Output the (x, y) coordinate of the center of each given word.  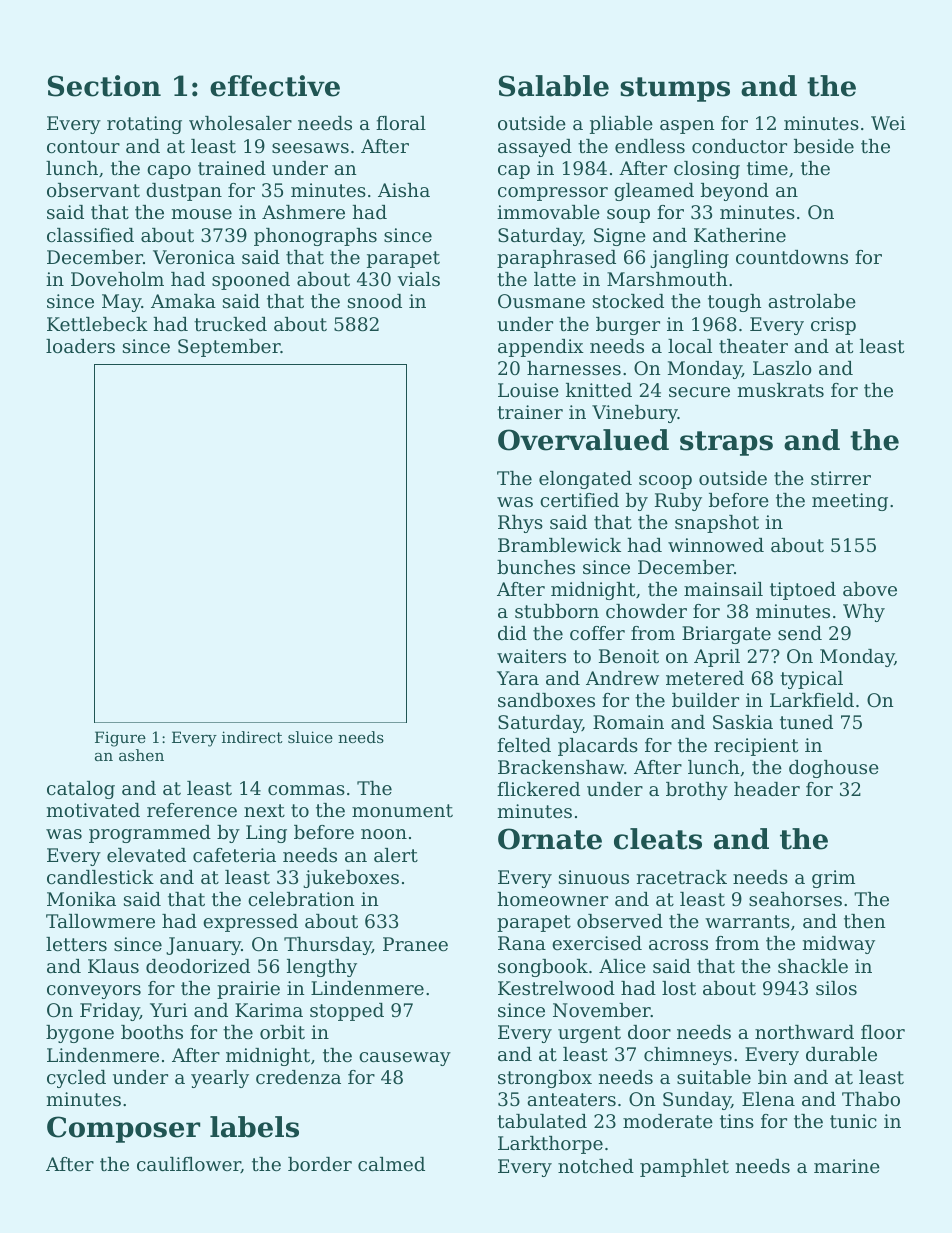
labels (254, 1127)
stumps (675, 89)
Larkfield (812, 700)
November (602, 1010)
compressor (553, 194)
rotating (144, 125)
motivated (93, 810)
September (229, 348)
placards (598, 747)
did (512, 633)
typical (811, 680)
